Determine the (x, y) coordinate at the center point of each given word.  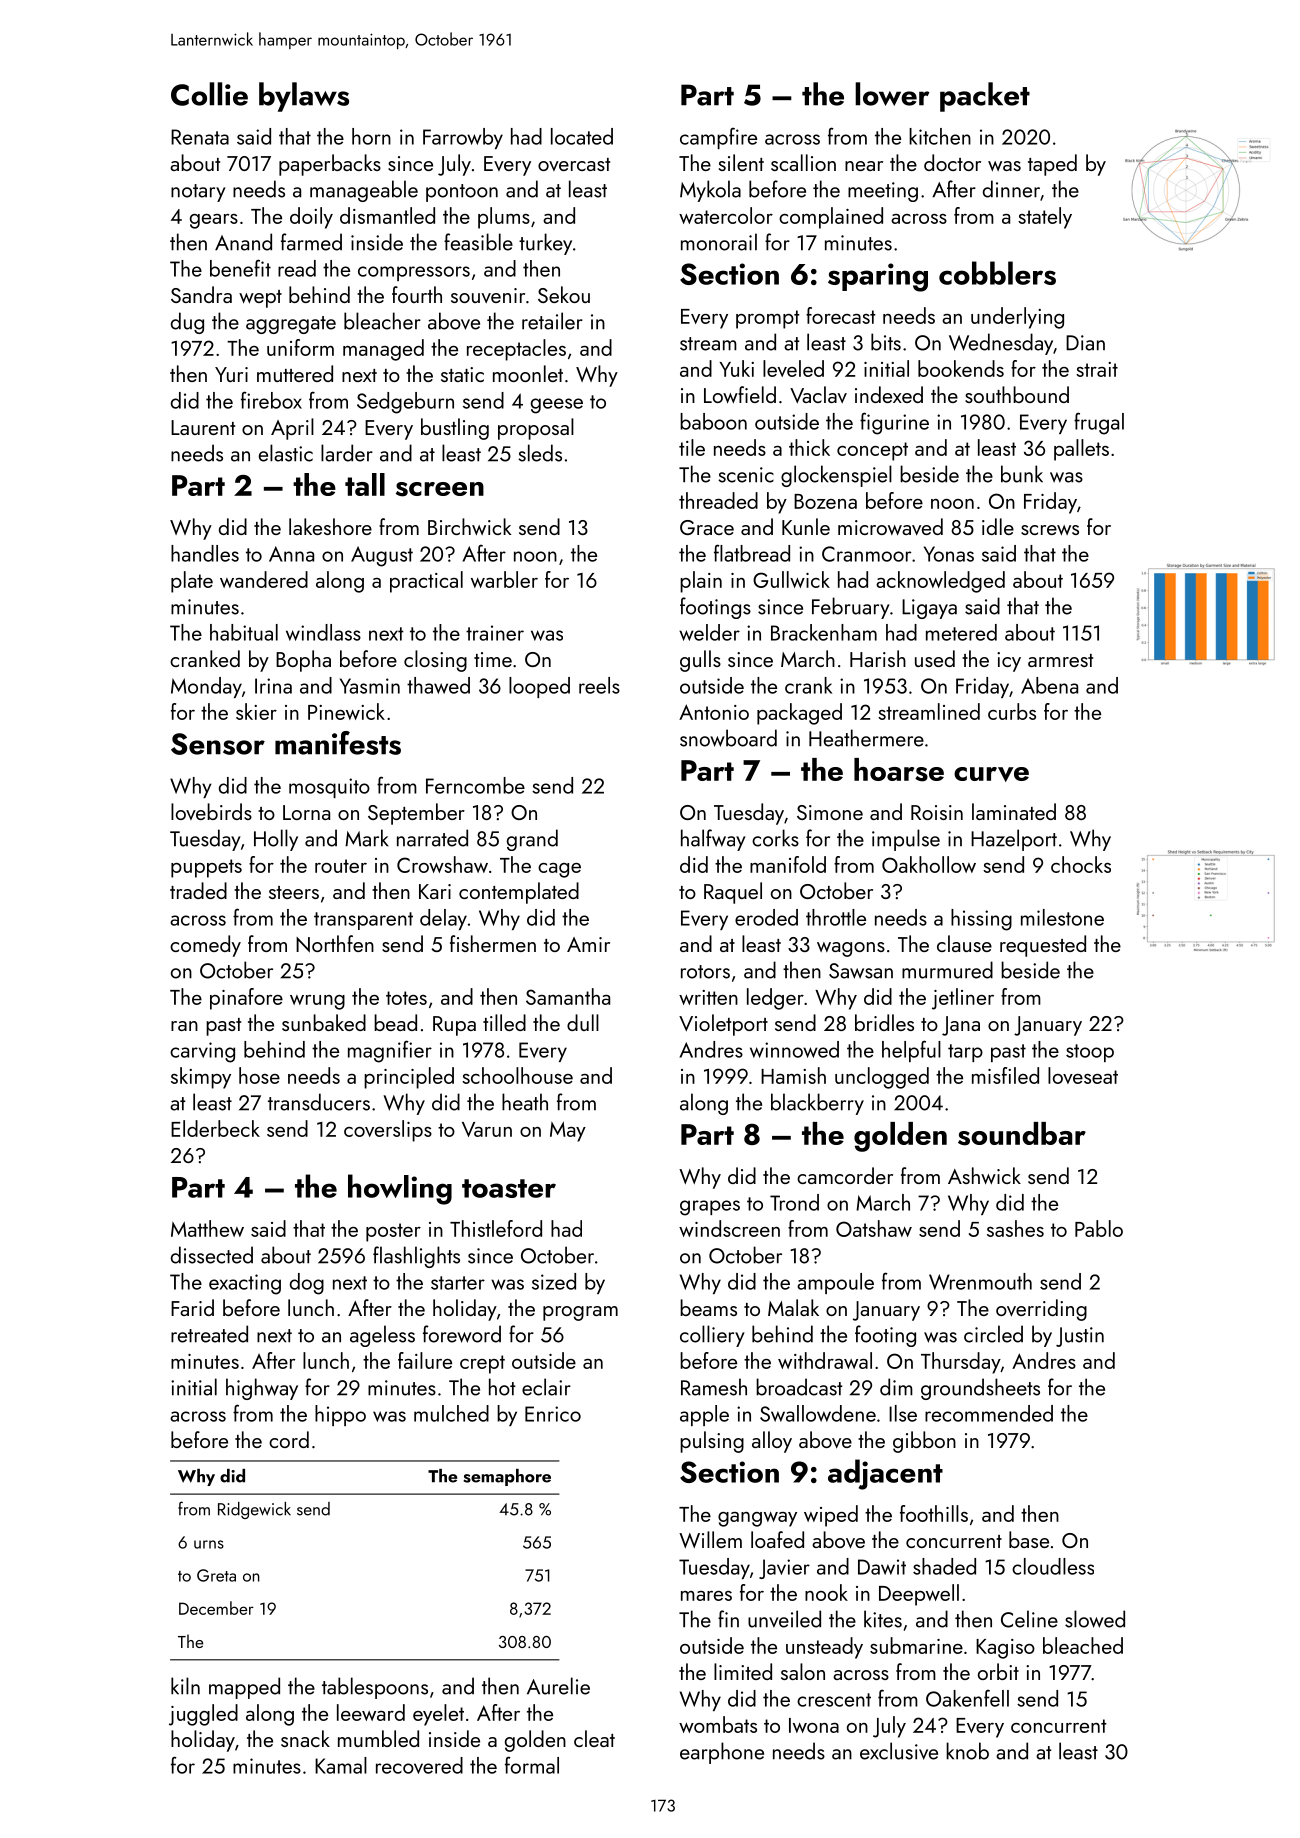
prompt (768, 319)
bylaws (304, 97)
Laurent (203, 427)
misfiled (1005, 1075)
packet (985, 97)
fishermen (493, 943)
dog (307, 1284)
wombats (718, 1724)
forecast (841, 315)
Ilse (903, 1413)
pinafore (246, 999)
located (582, 136)
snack (305, 1738)
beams (708, 1307)
